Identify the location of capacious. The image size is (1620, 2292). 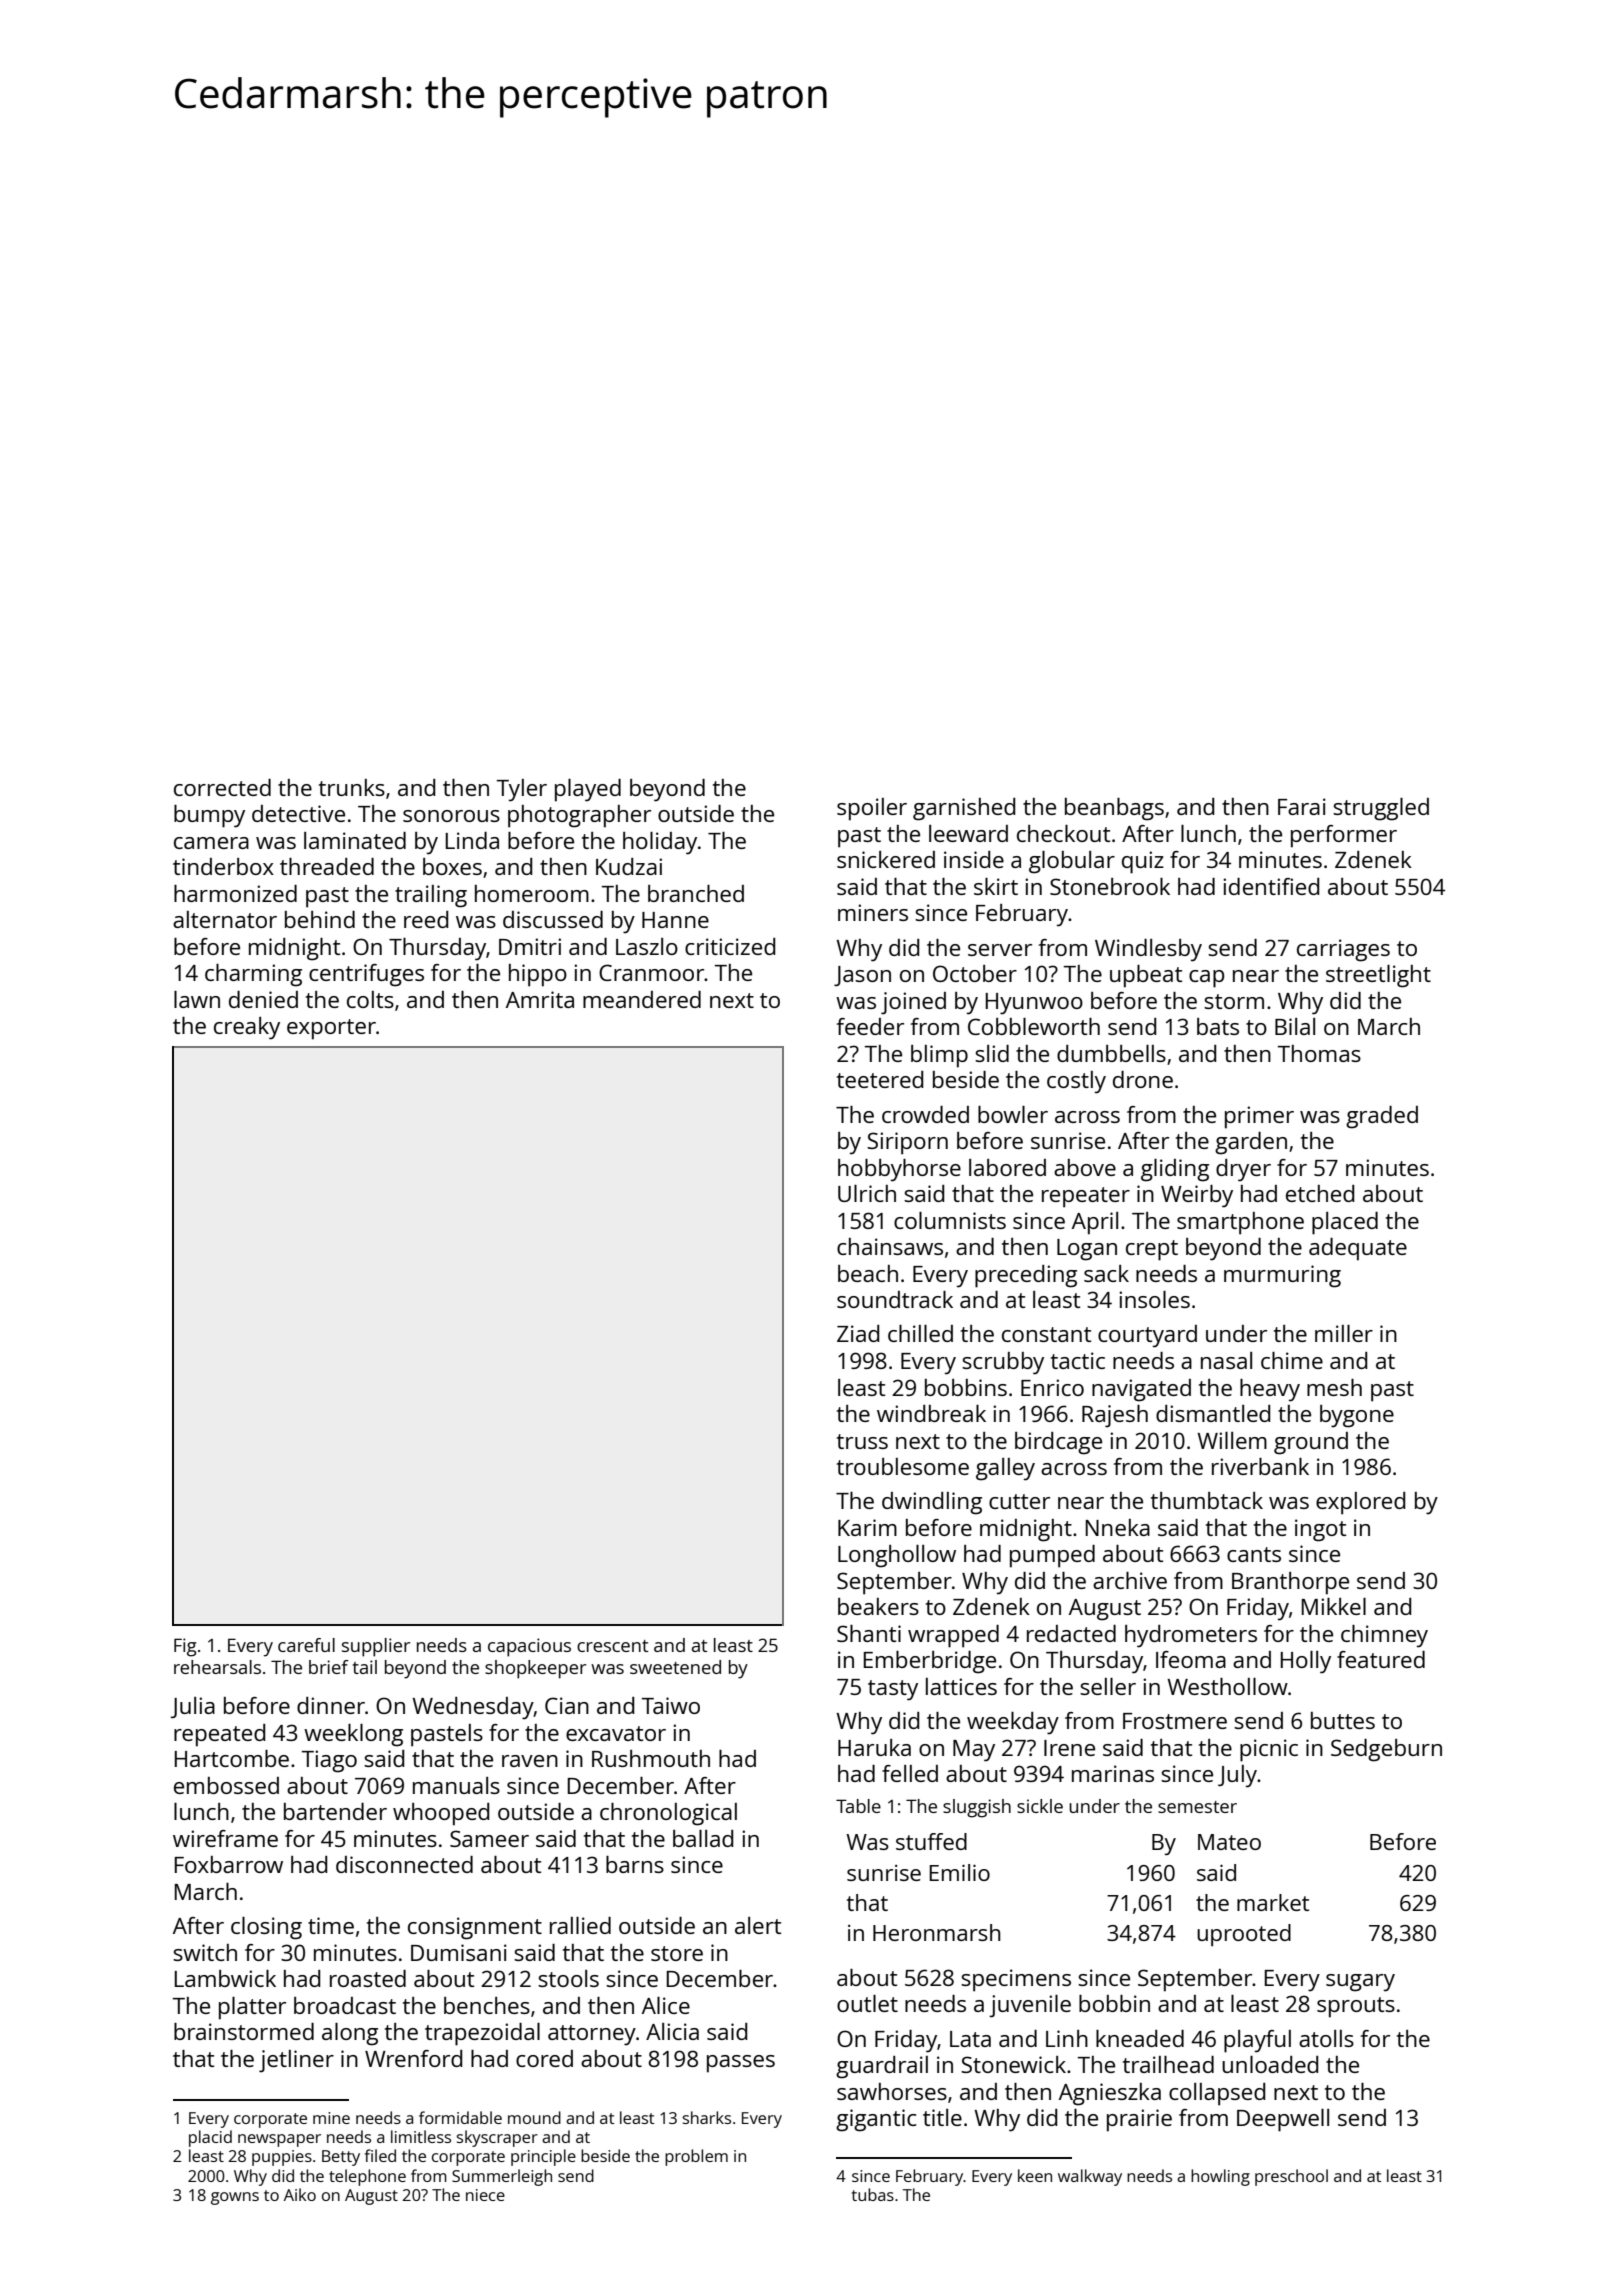
(529, 1647).
